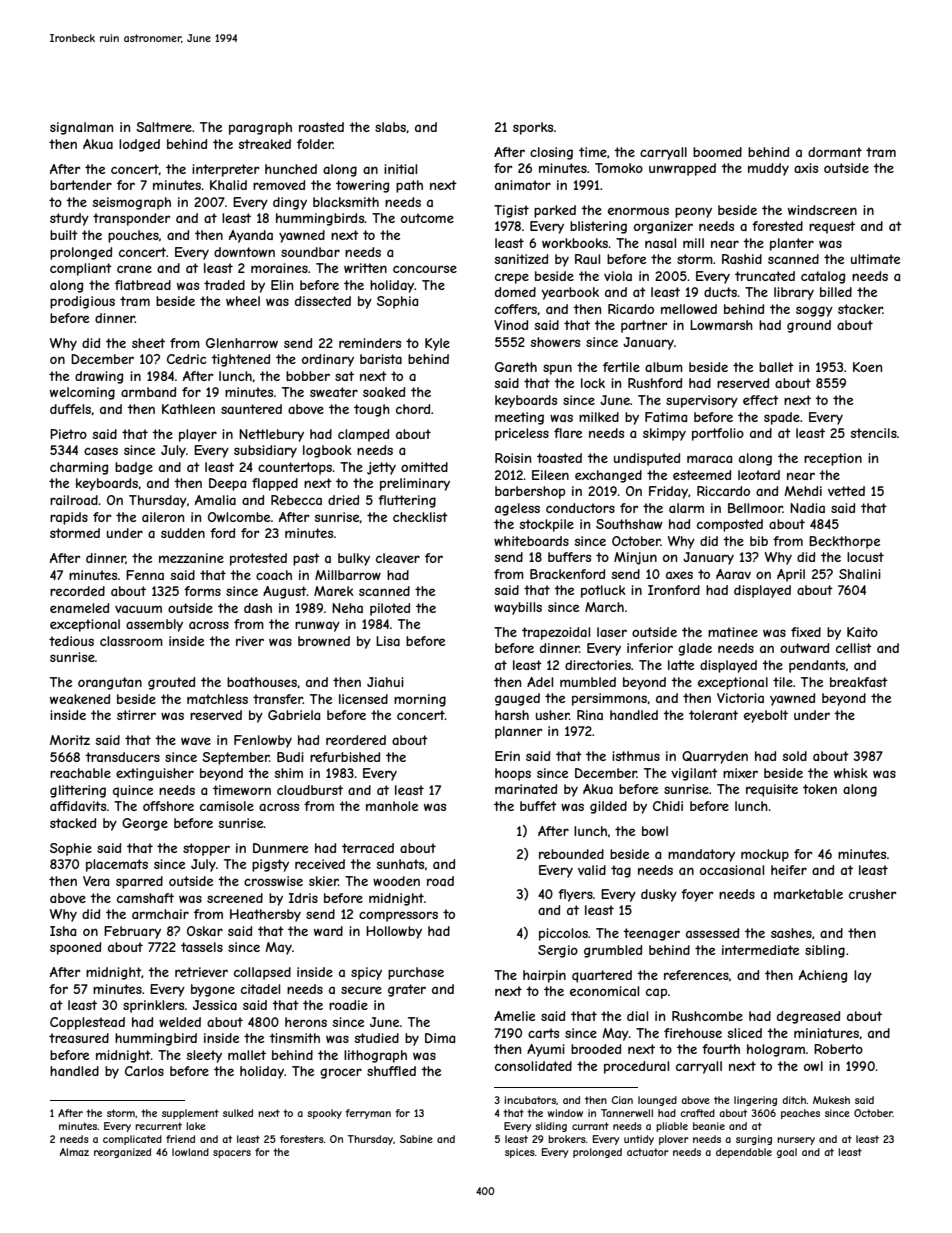  Describe the element at coordinates (260, 128) in the document. I see `paragraph` at that location.
